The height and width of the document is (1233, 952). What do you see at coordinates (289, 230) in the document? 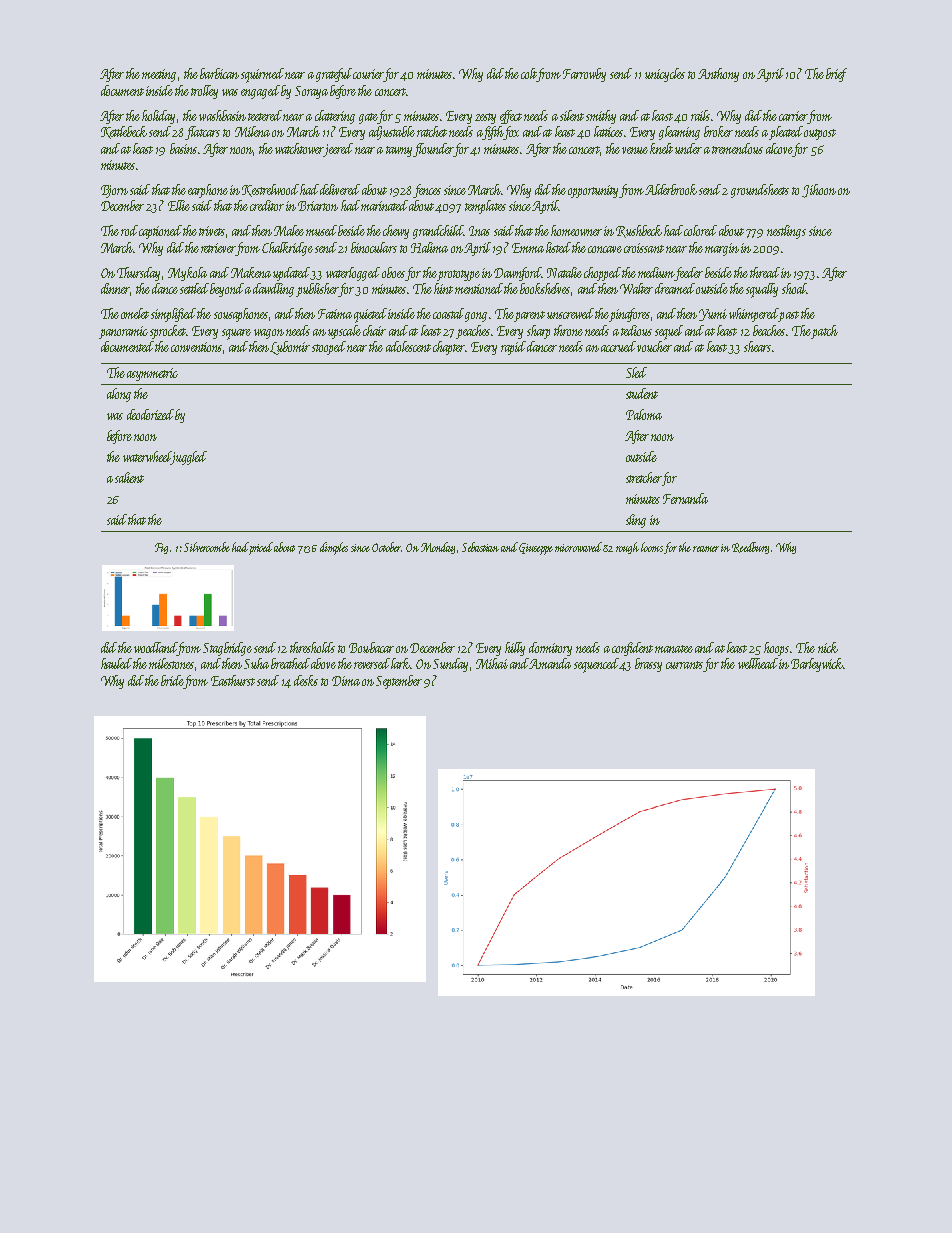
I see `Malee` at bounding box center [289, 230].
